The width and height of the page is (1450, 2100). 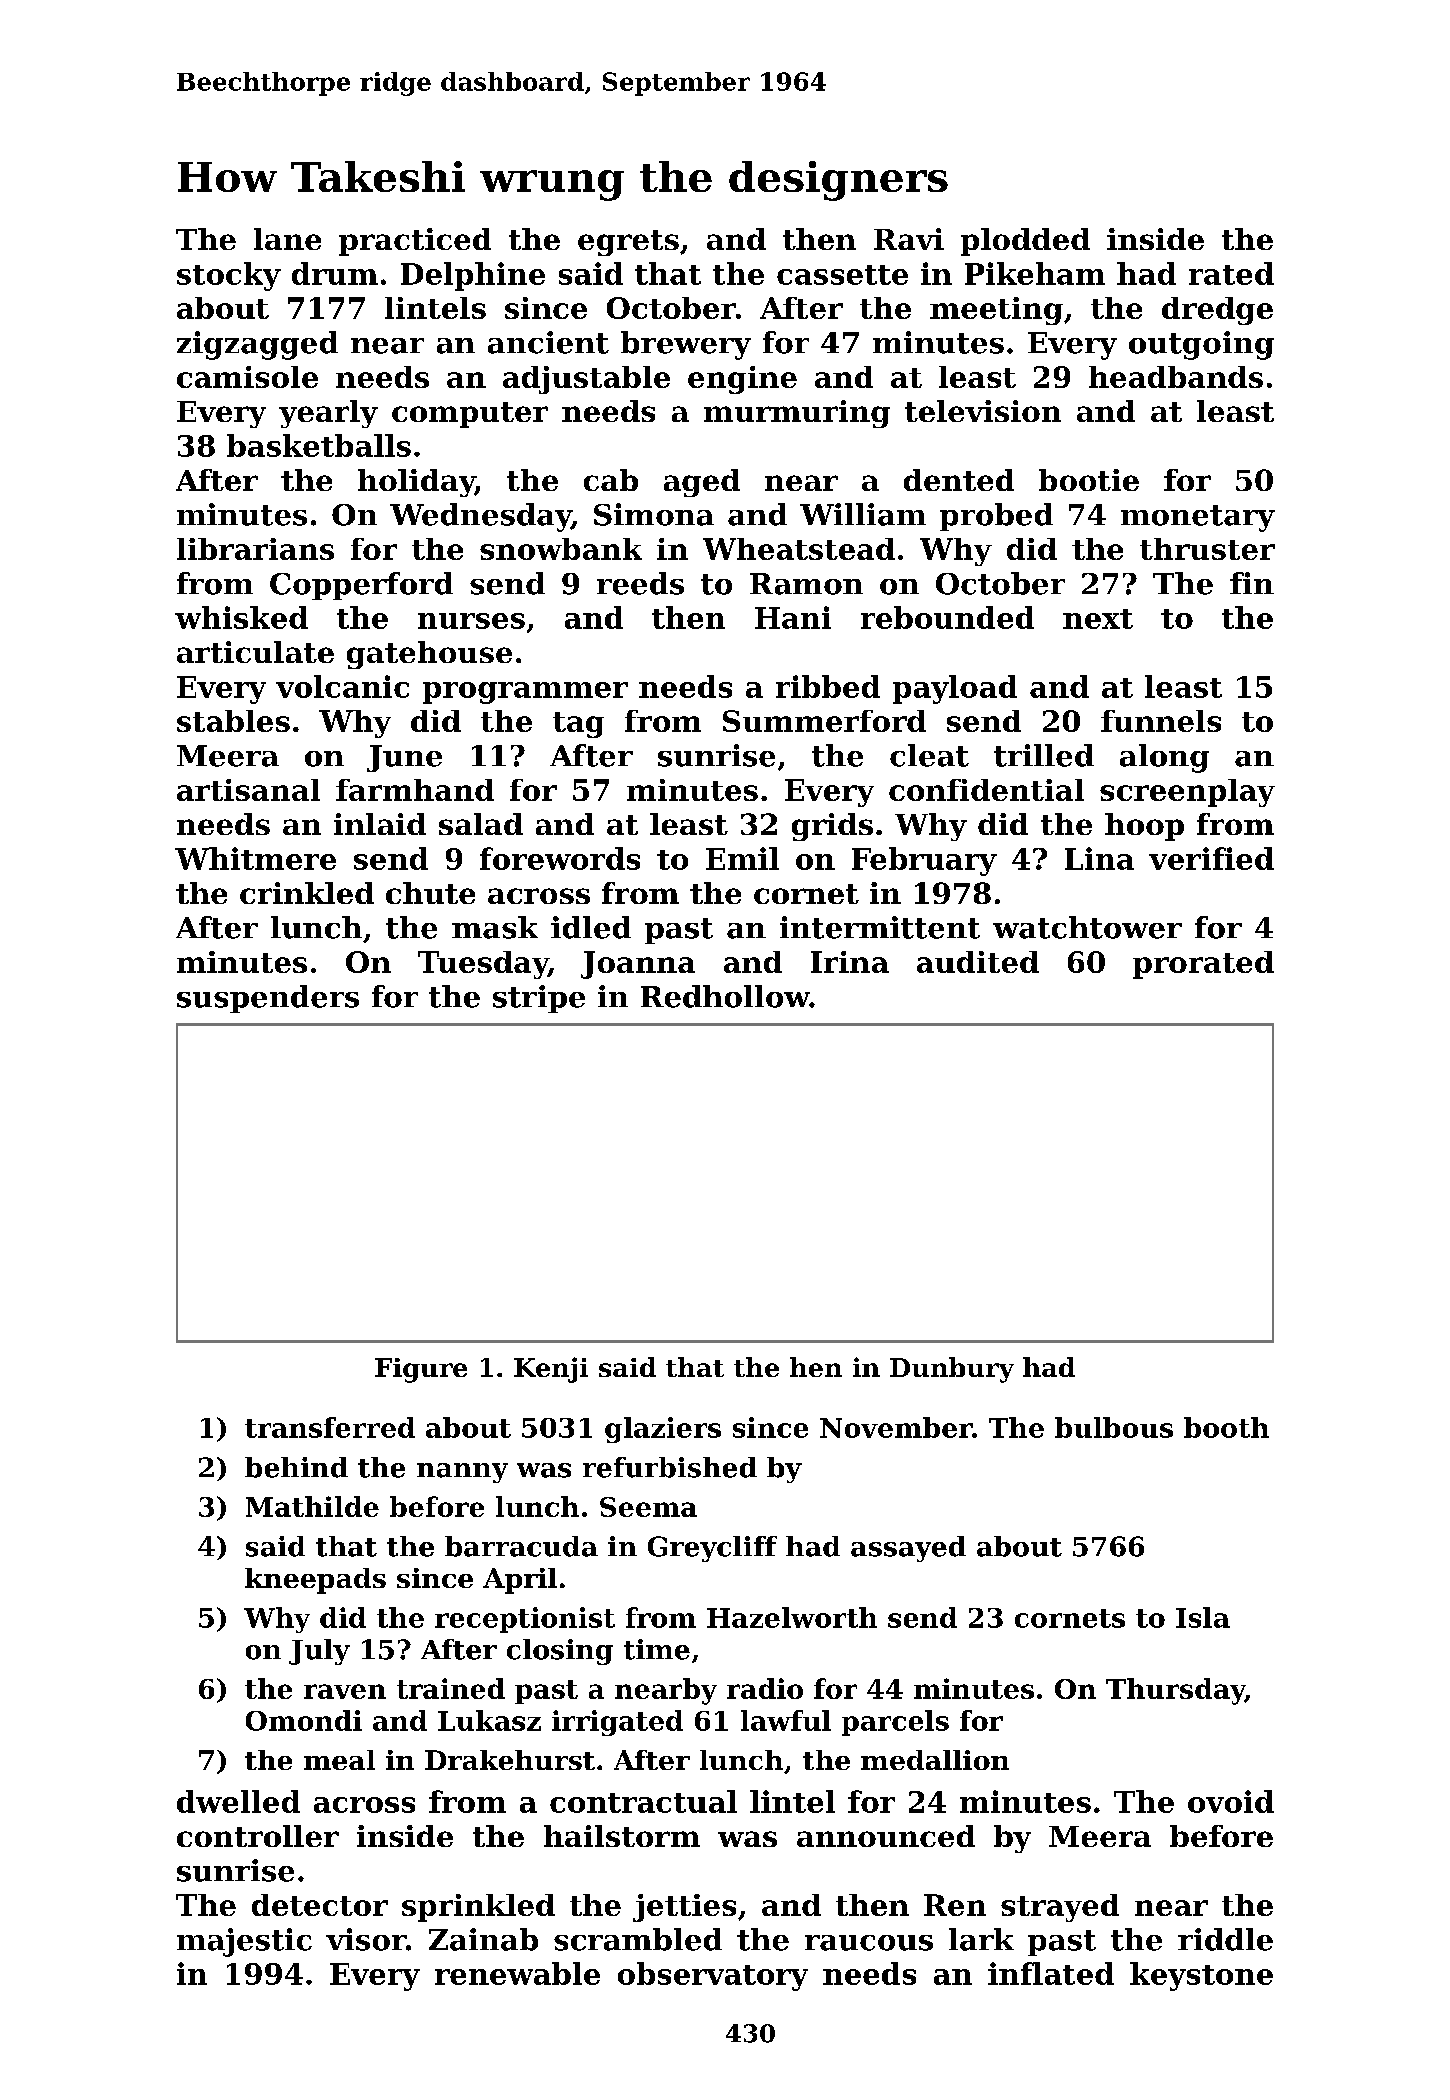 What do you see at coordinates (551, 1370) in the page?
I see `Kenji` at bounding box center [551, 1370].
